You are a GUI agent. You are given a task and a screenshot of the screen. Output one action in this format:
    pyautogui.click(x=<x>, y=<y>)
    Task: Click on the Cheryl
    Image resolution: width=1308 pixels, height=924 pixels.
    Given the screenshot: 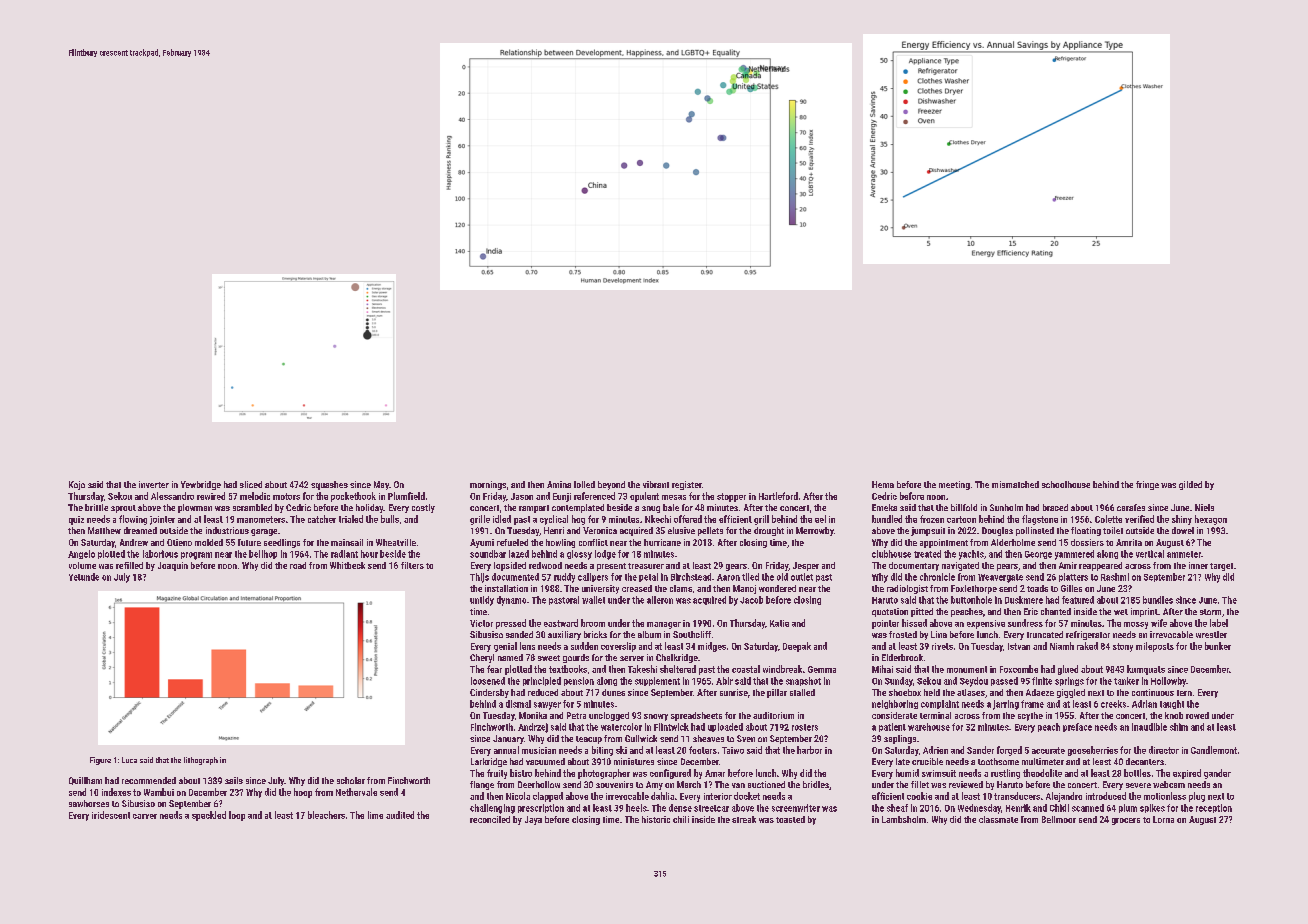 What is the action you would take?
    pyautogui.click(x=482, y=658)
